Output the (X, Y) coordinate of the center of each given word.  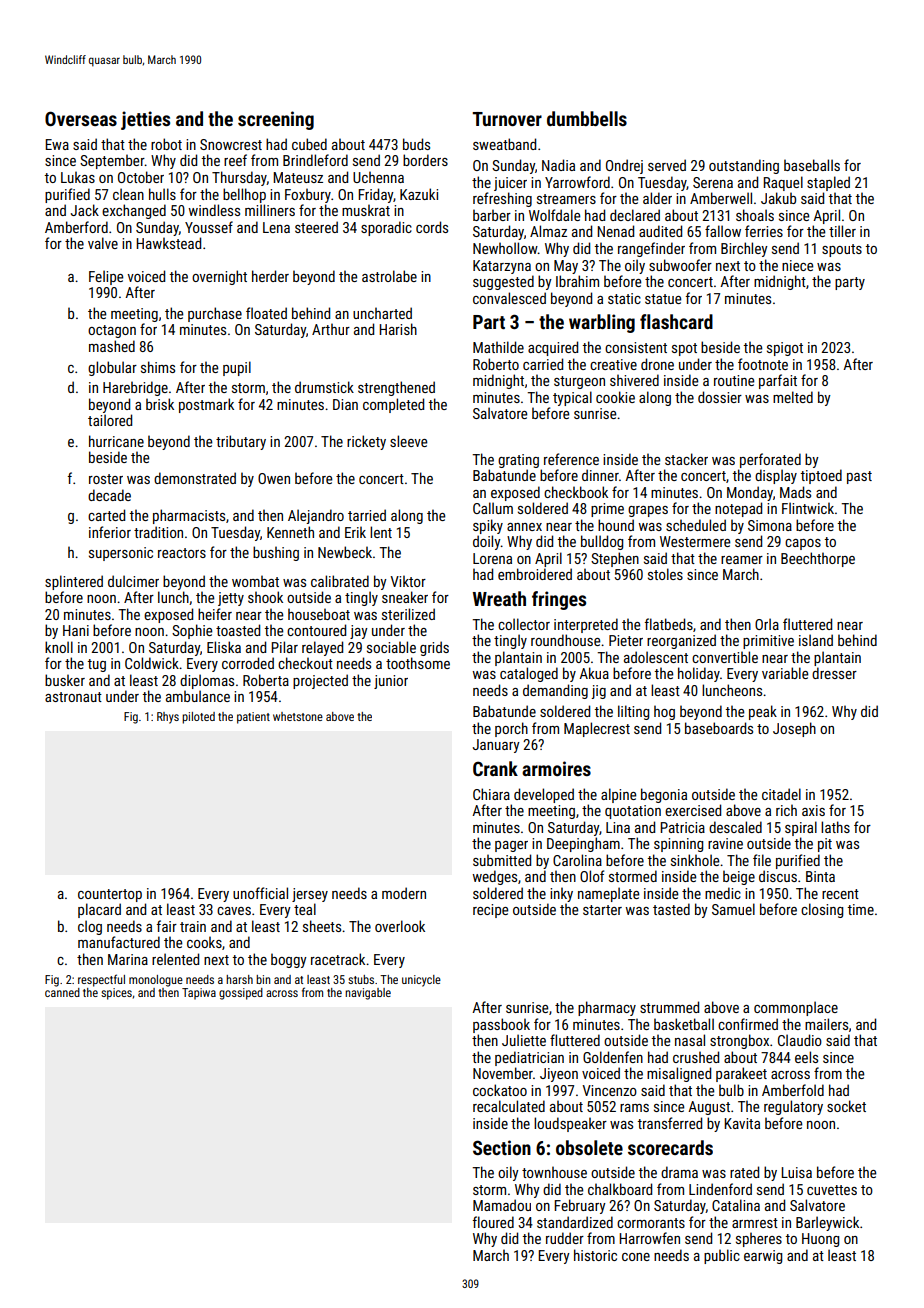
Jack (85, 210)
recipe (490, 911)
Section (502, 1147)
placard (99, 910)
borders (425, 160)
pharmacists (189, 516)
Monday (750, 493)
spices (116, 994)
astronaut (73, 697)
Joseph (794, 729)
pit (825, 845)
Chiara (491, 794)
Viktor (408, 581)
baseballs (812, 165)
